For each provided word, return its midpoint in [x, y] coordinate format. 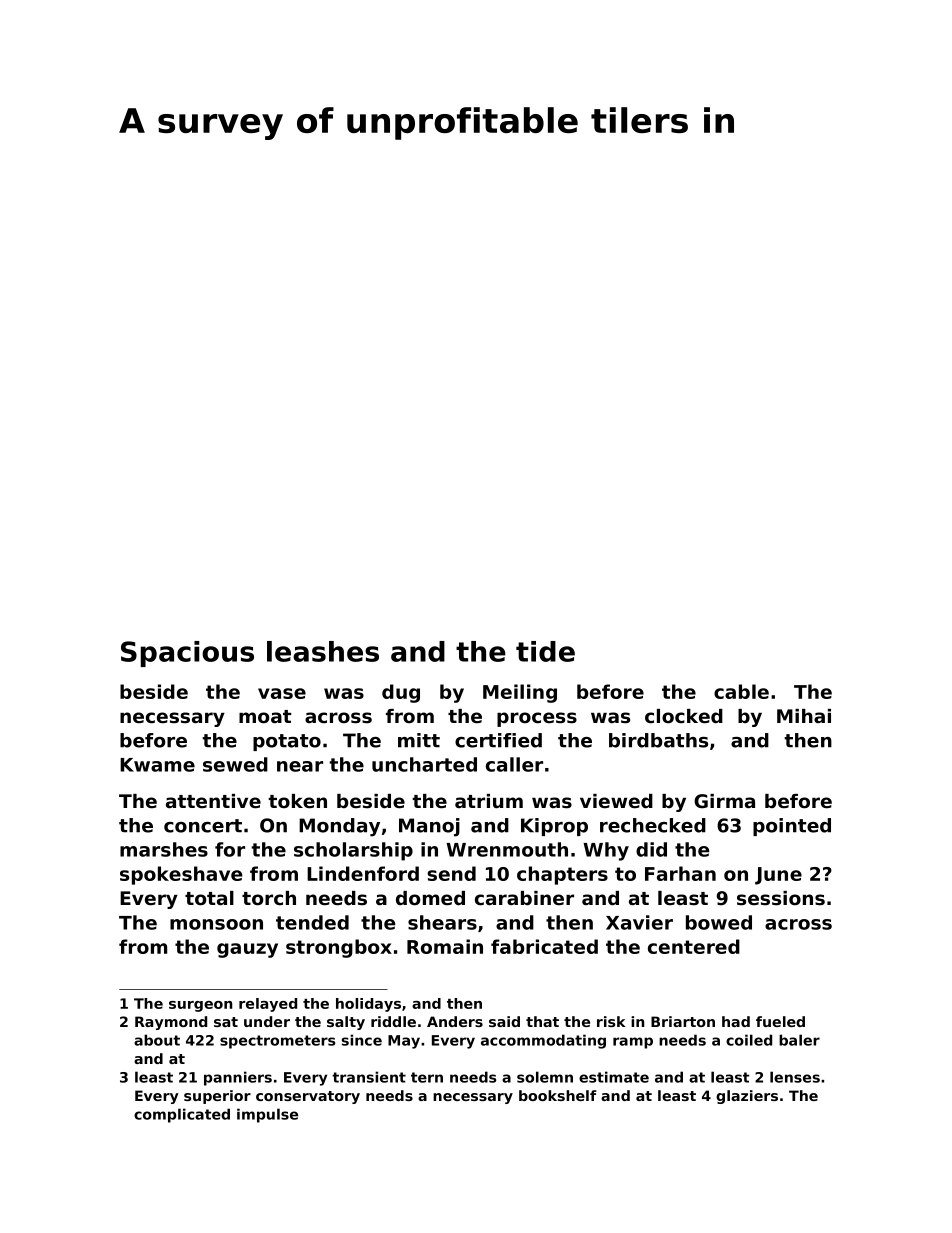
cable [741, 691]
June [778, 876]
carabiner [524, 898]
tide [545, 651]
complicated [182, 1115]
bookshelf [558, 1095]
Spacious [187, 654]
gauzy [247, 950]
